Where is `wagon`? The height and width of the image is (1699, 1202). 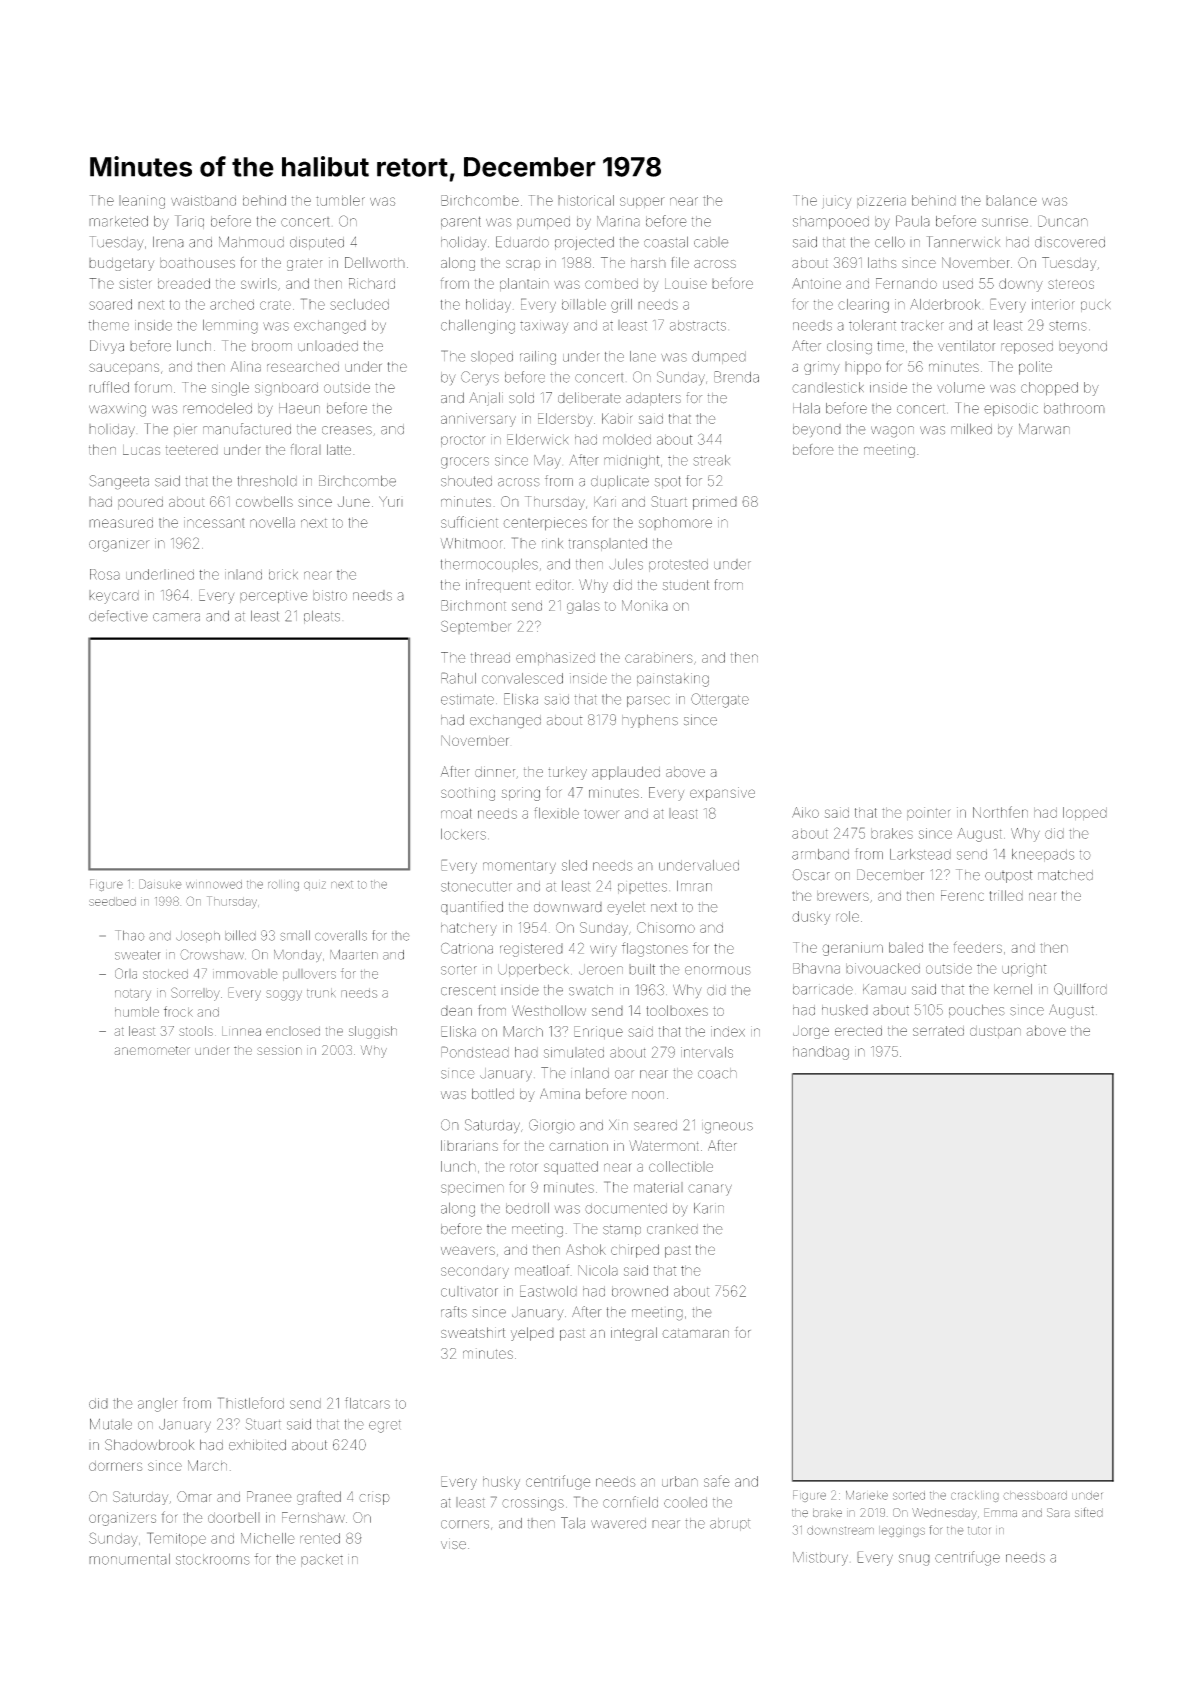 wagon is located at coordinates (892, 432).
